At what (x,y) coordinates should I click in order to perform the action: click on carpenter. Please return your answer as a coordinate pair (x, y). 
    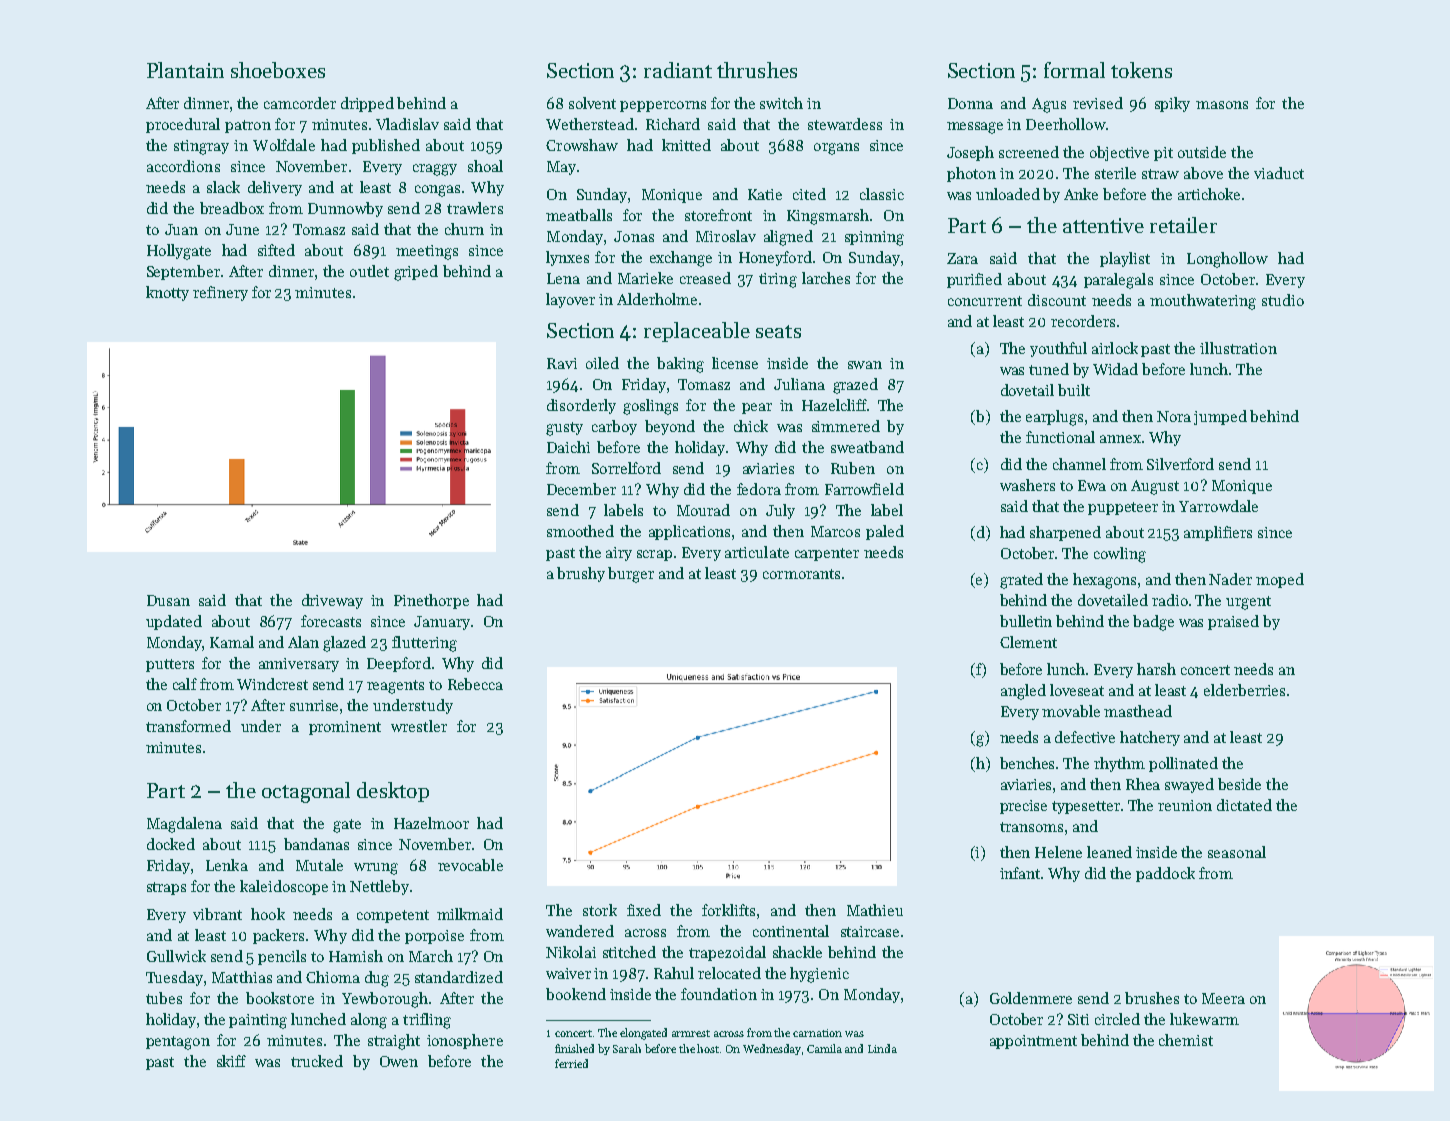
    Looking at the image, I should click on (827, 554).
